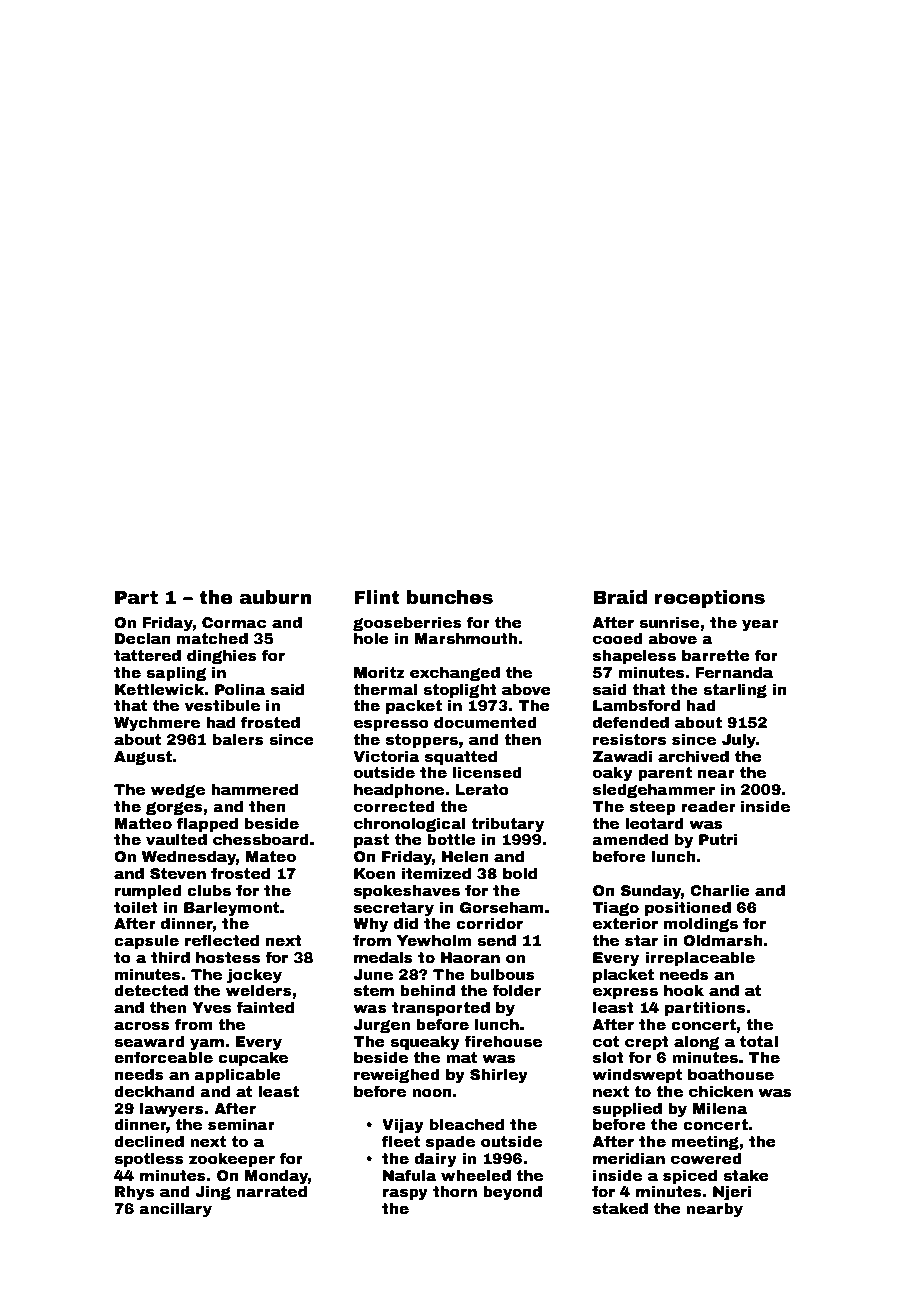 This image has height=1316, width=908. What do you see at coordinates (403, 1126) in the image?
I see `Vijay` at bounding box center [403, 1126].
